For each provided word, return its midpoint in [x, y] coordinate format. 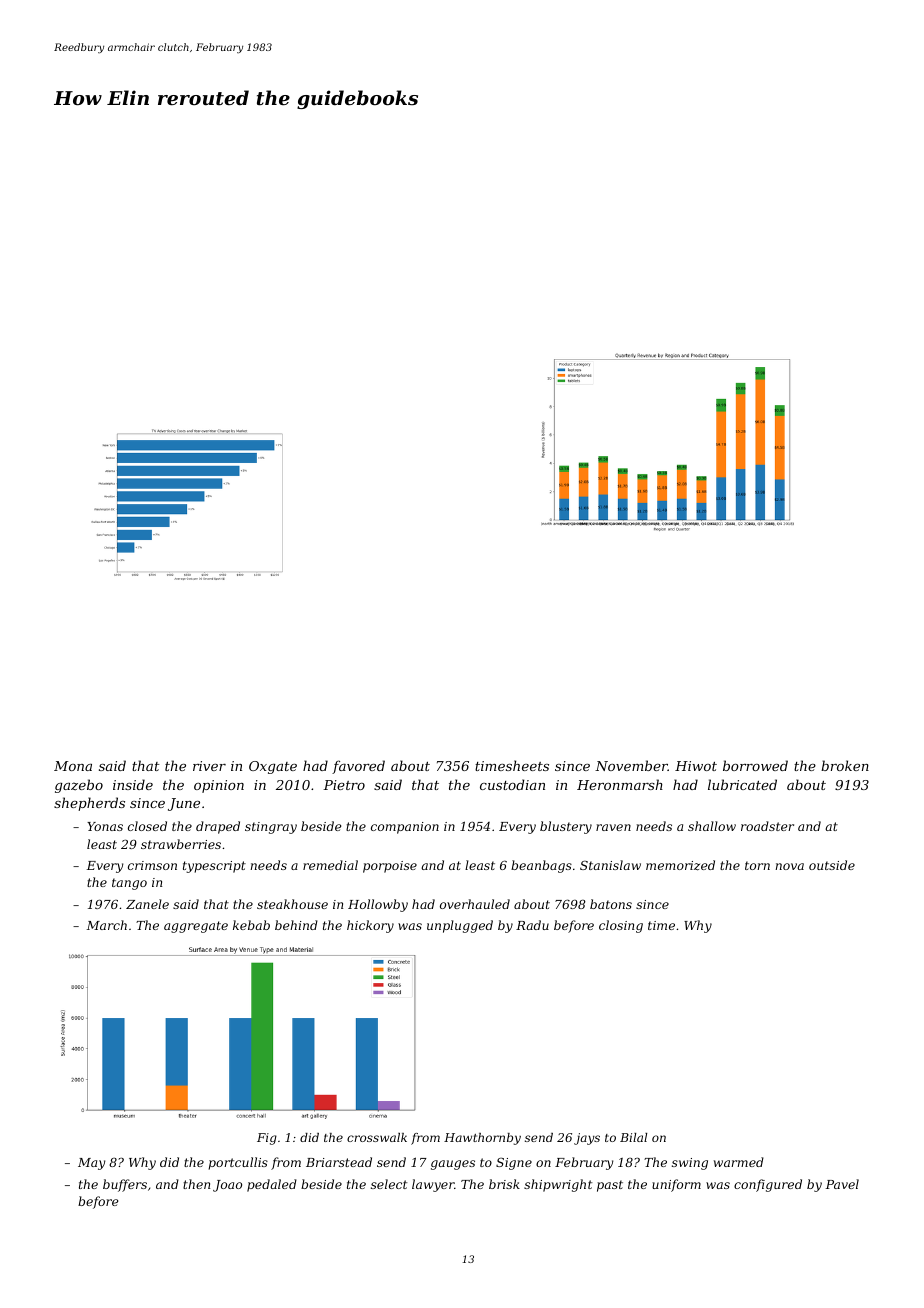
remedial [330, 865]
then [196, 1184]
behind [296, 925]
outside [832, 865]
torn [757, 865]
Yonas [105, 826]
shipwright [558, 1185]
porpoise [390, 867]
